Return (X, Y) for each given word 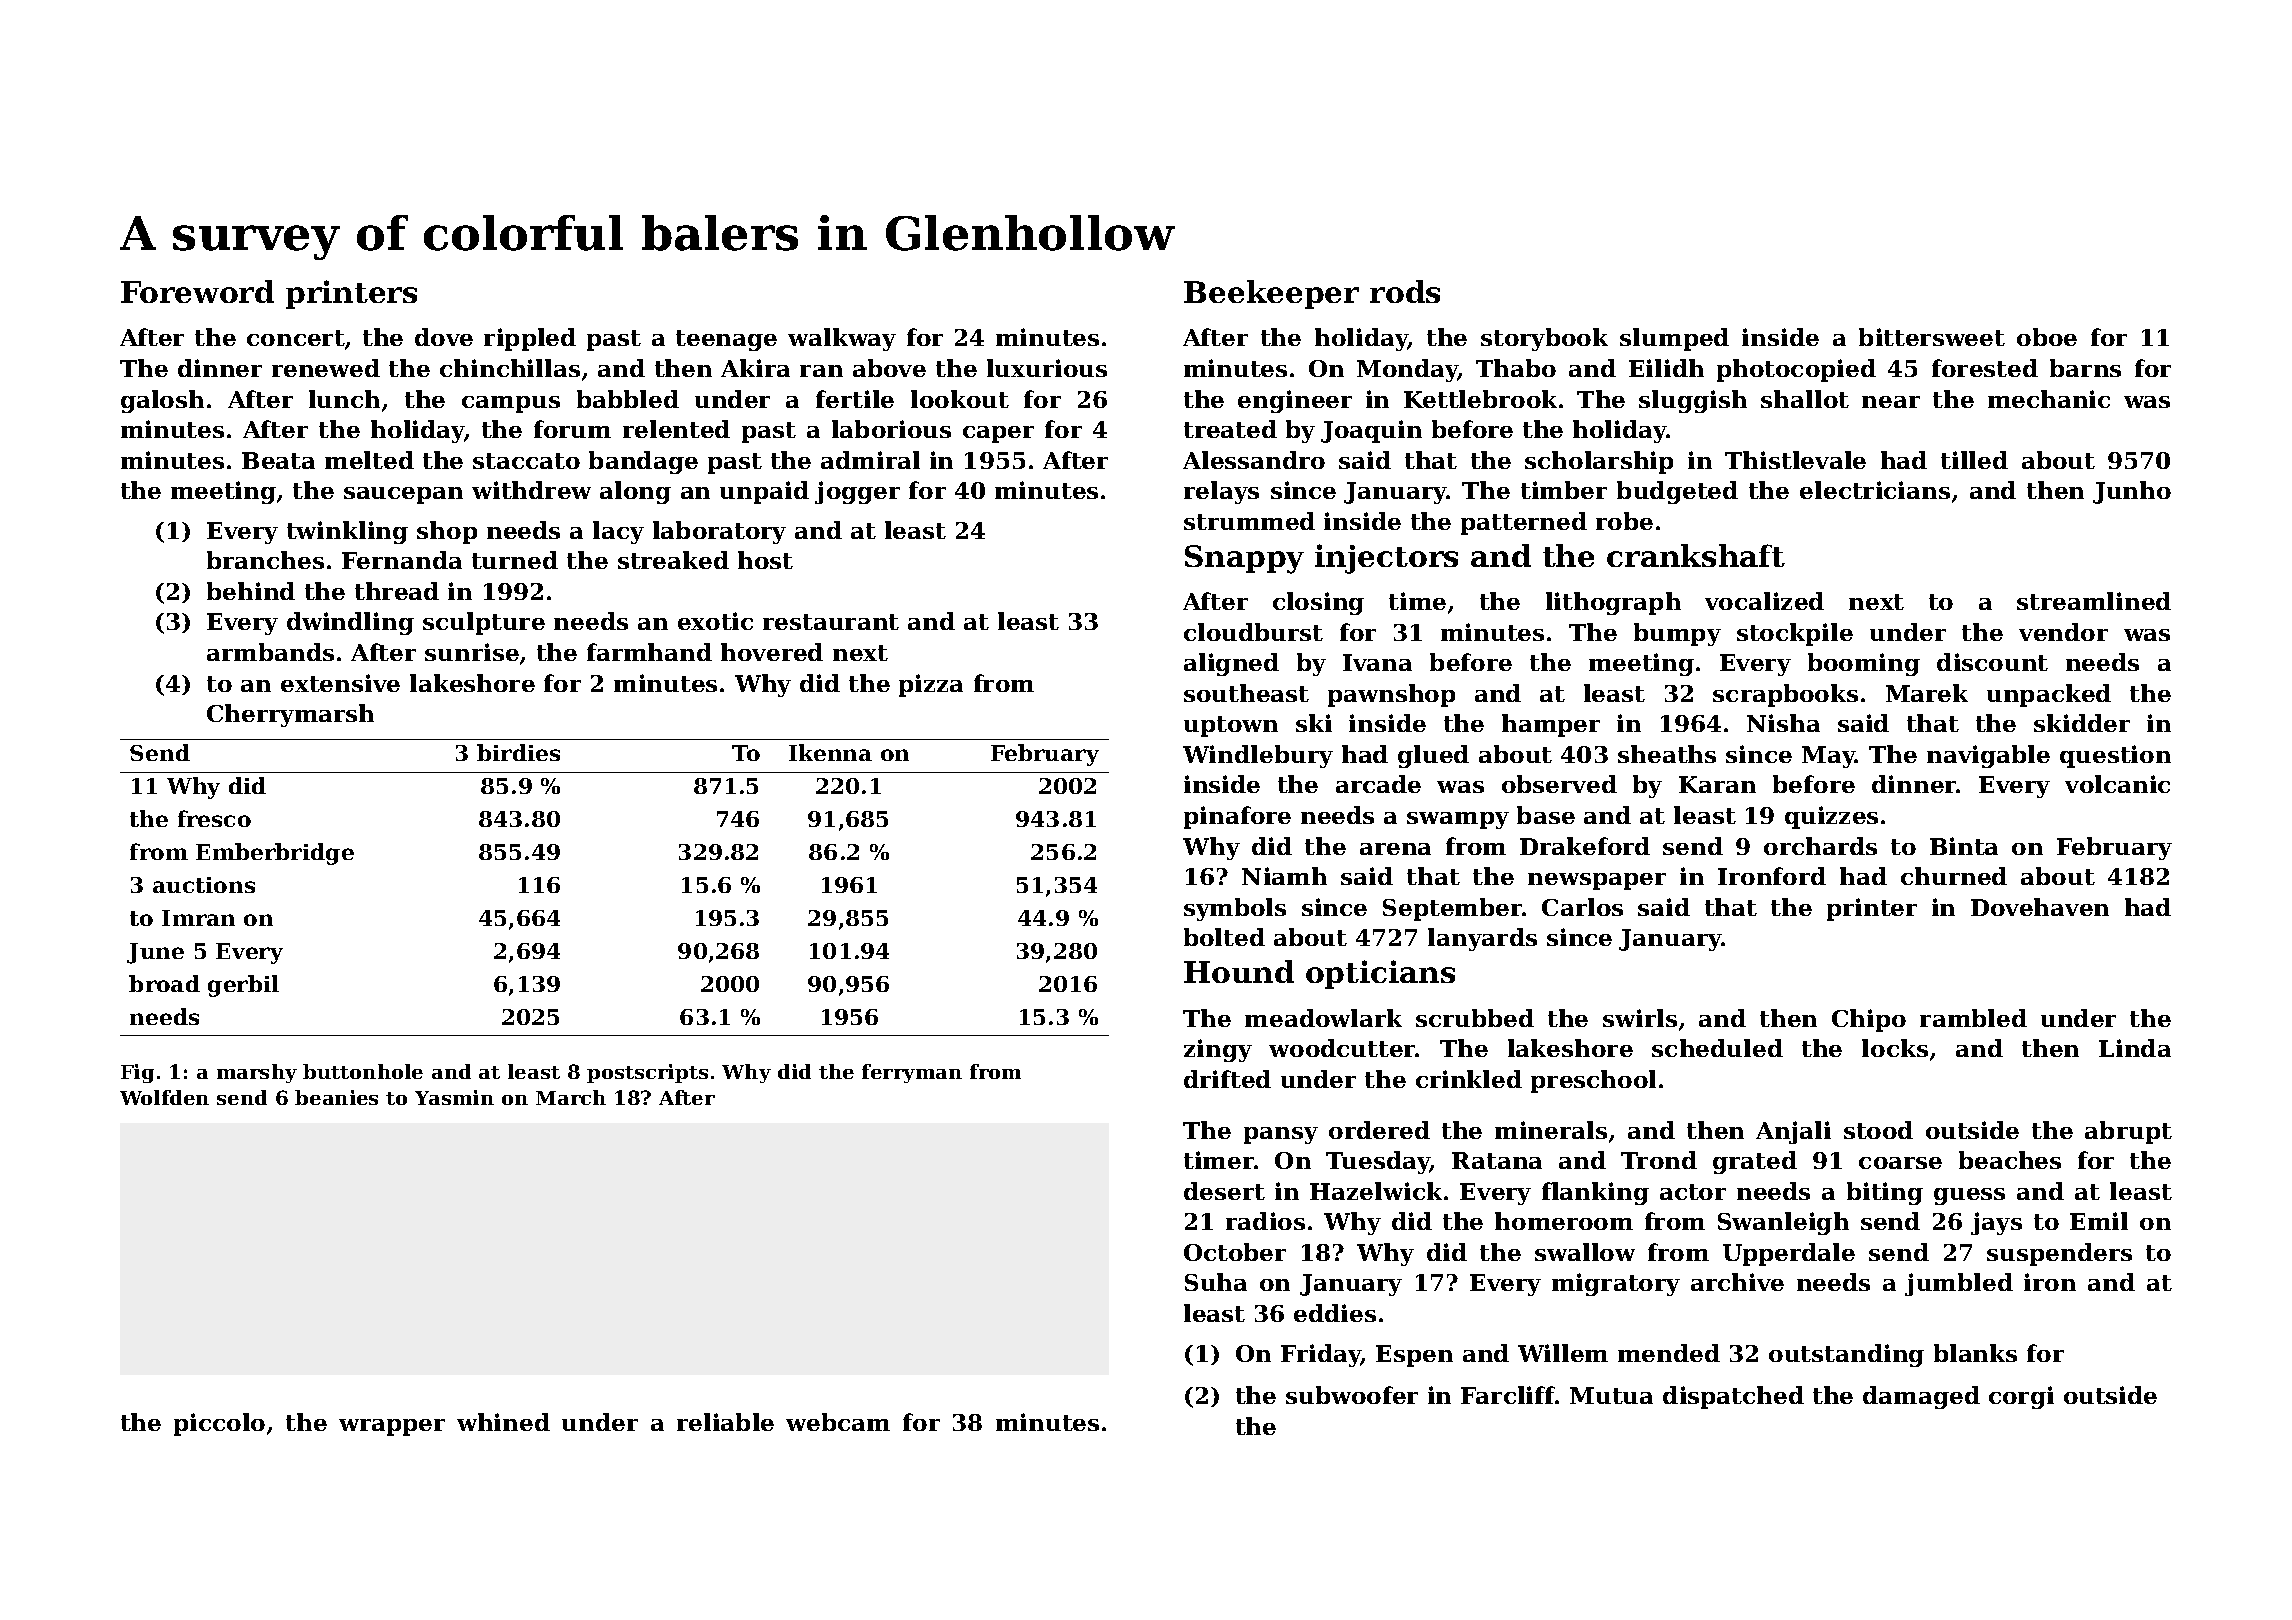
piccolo (219, 1424)
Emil (2099, 1221)
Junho (2132, 492)
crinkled (1469, 1079)
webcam (838, 1422)
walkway (842, 339)
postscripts (647, 1073)
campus (511, 404)
